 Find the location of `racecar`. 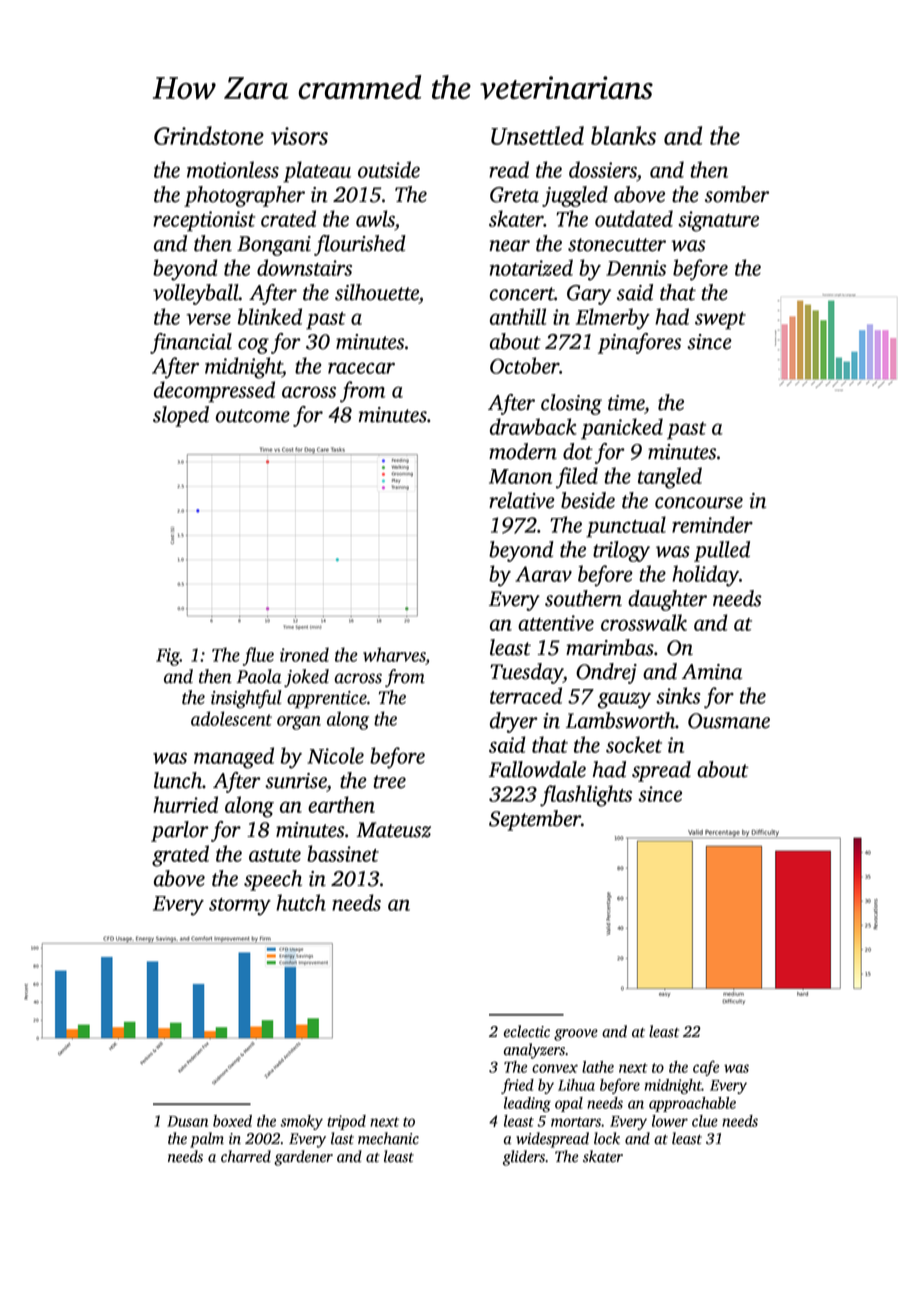

racecar is located at coordinates (361, 368).
